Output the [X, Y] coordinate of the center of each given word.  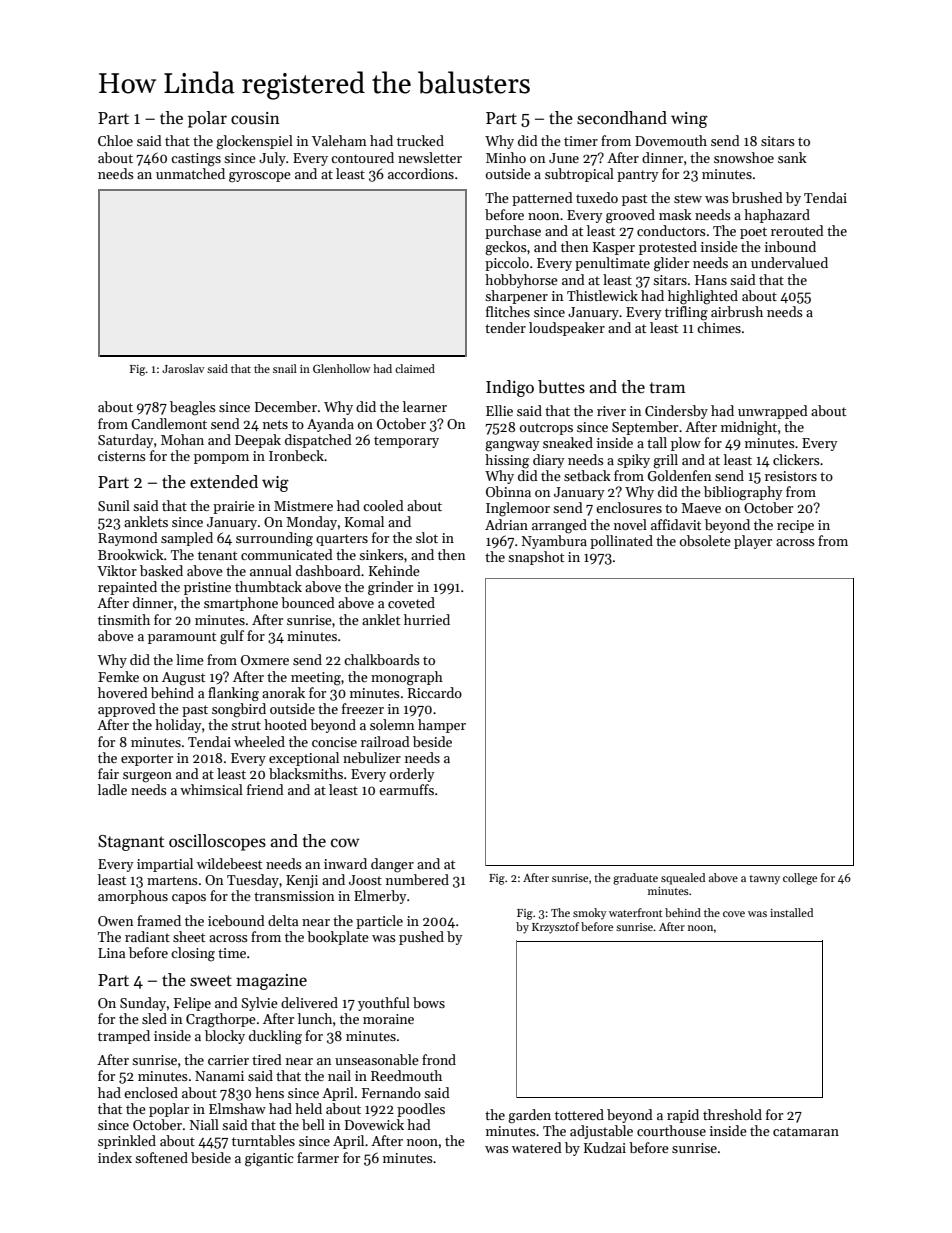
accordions [421, 173]
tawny [764, 880]
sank [792, 157]
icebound [236, 920]
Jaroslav [183, 368]
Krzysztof [555, 928]
